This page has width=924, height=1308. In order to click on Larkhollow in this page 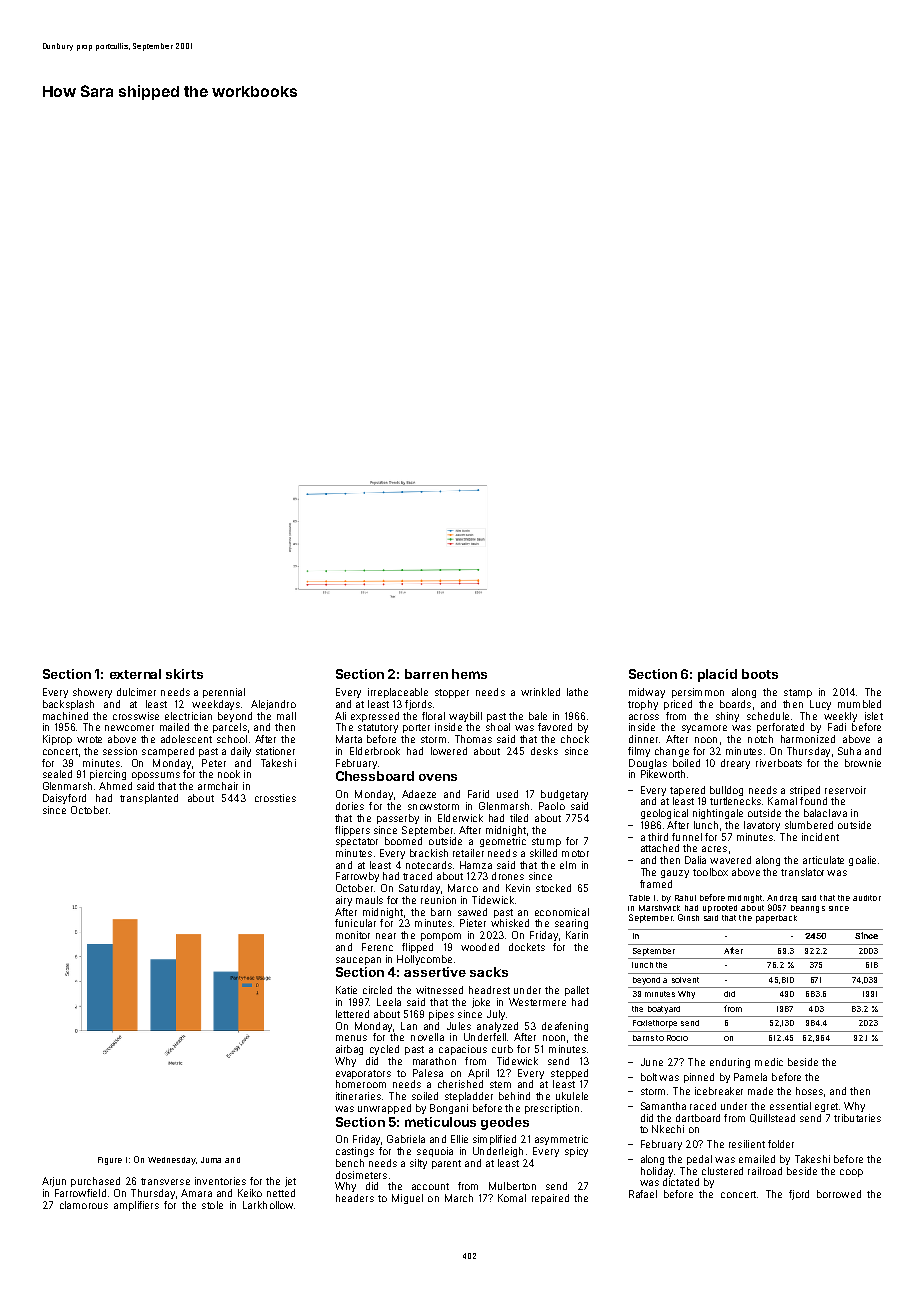, I will do `click(268, 1205)`.
